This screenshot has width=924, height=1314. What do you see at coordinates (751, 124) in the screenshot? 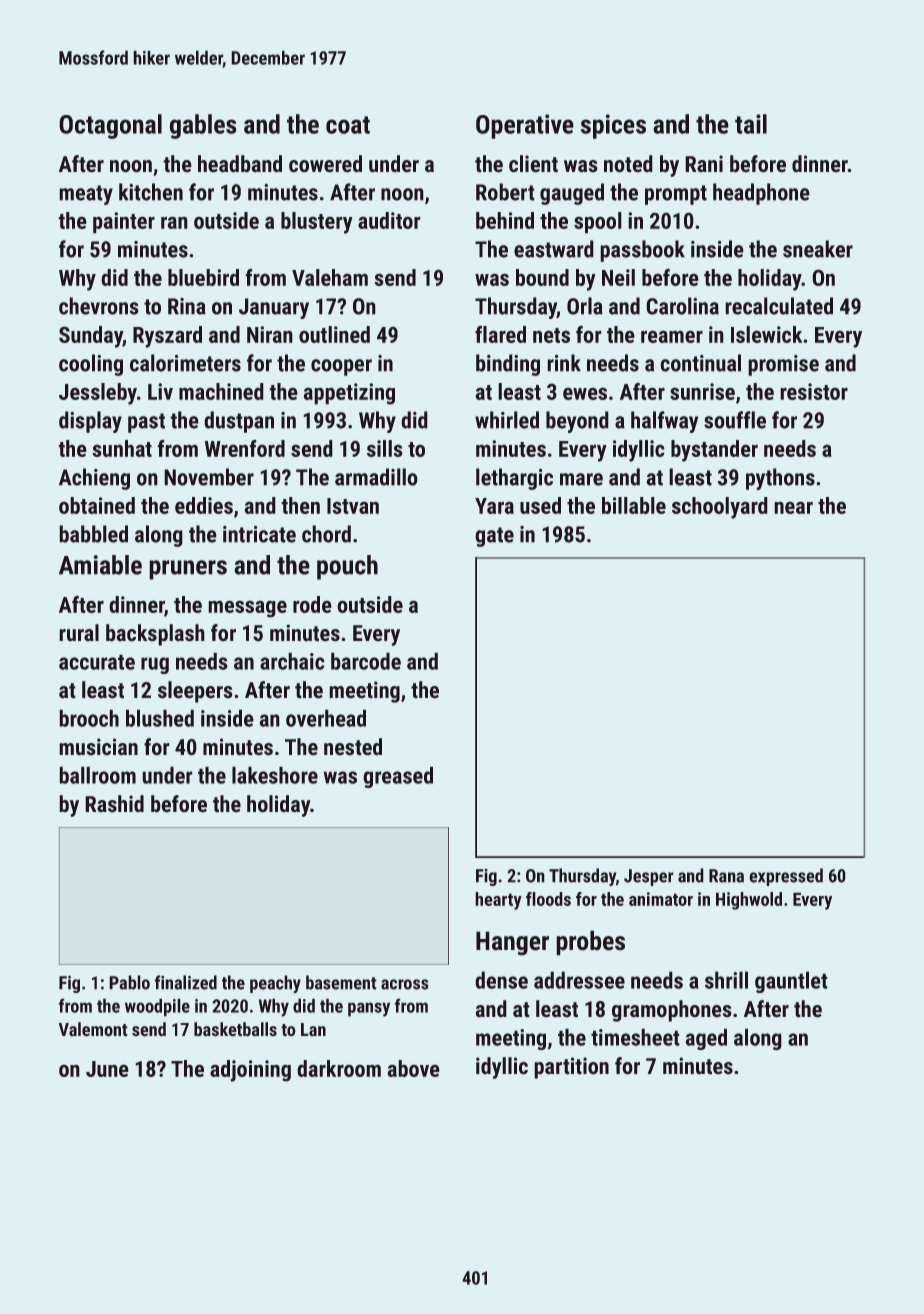
I see `tail` at bounding box center [751, 124].
